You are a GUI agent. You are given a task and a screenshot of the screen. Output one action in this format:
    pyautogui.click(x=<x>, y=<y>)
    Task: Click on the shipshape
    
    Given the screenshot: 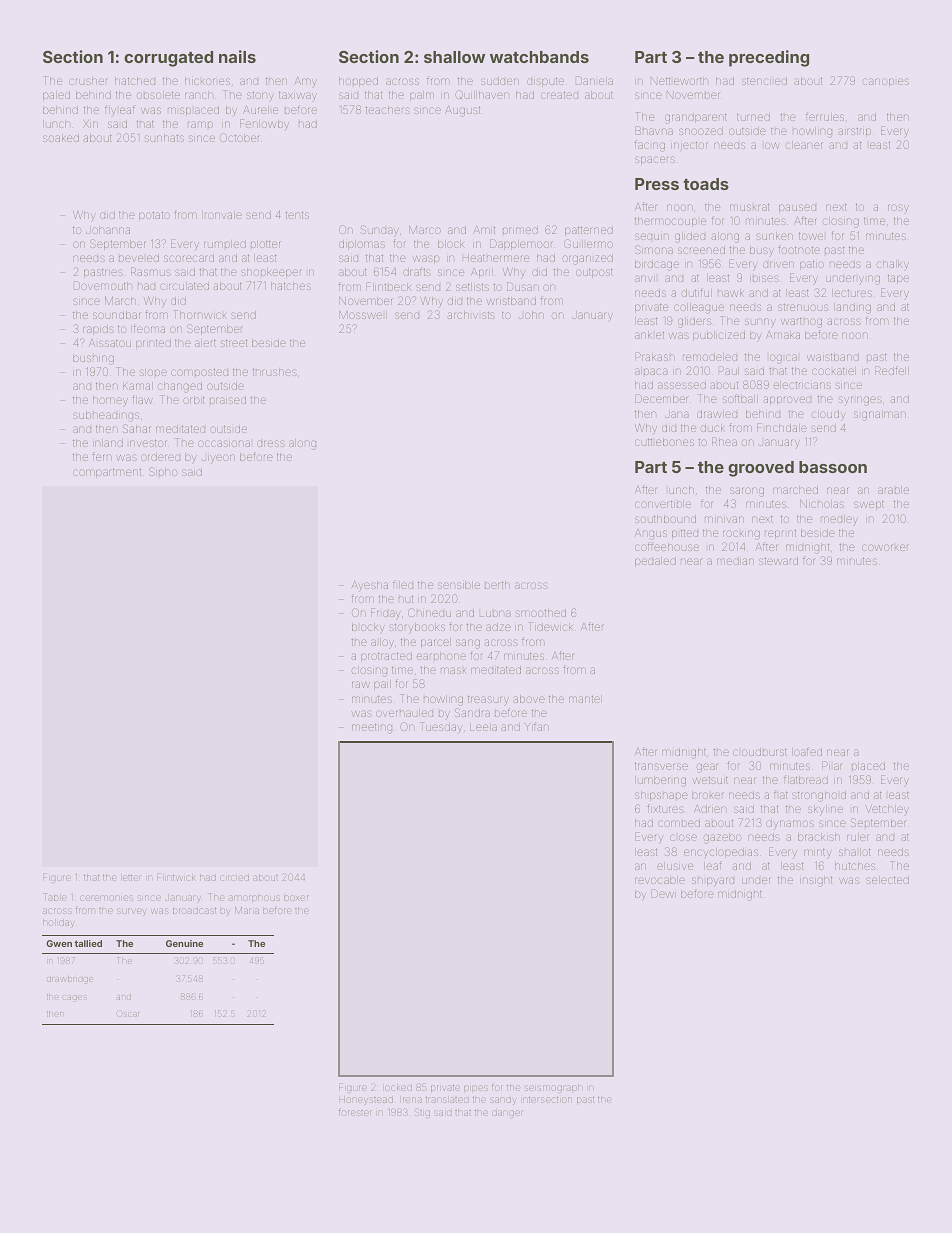 What is the action you would take?
    pyautogui.click(x=661, y=796)
